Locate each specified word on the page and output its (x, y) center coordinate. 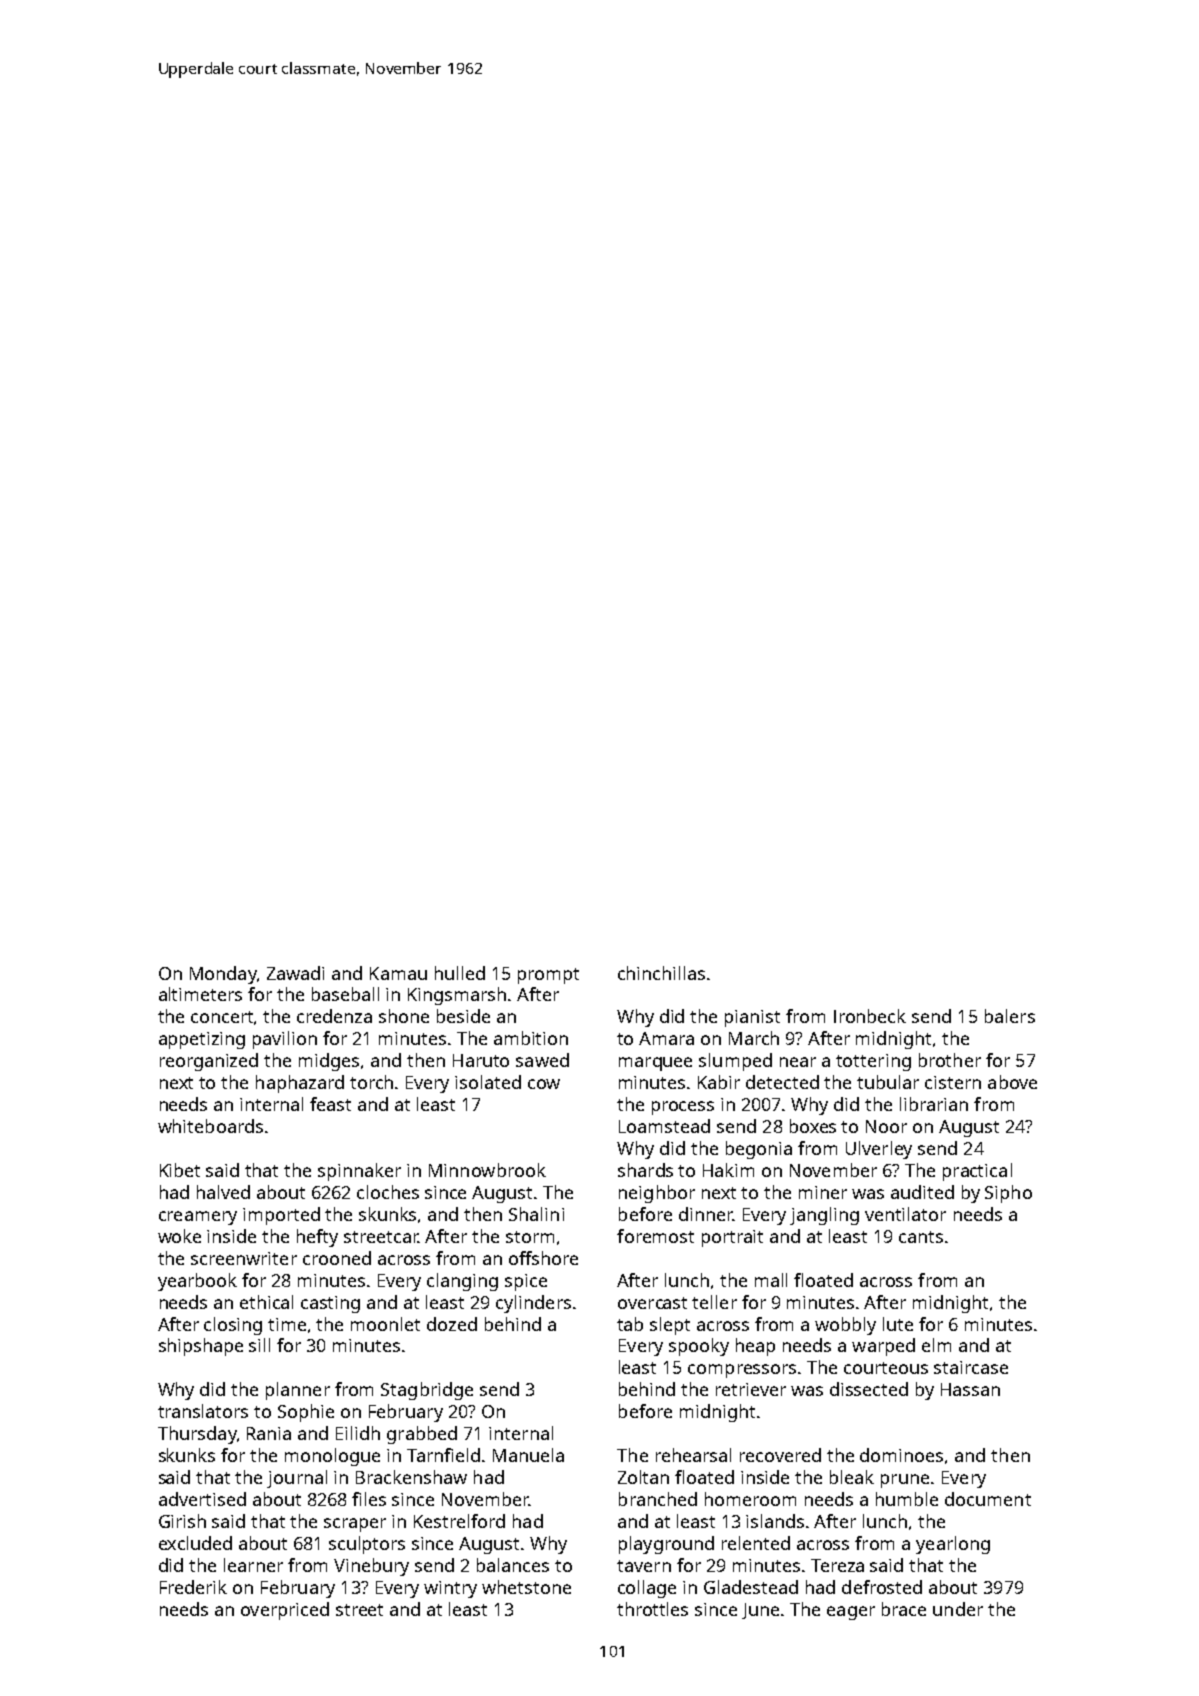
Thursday (197, 1435)
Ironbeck (870, 1016)
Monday (223, 975)
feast (330, 1104)
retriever (751, 1389)
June (760, 1611)
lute (898, 1324)
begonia (759, 1150)
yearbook (197, 1282)
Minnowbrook (487, 1170)
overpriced (285, 1611)
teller (714, 1302)
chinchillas (661, 973)
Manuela (528, 1455)
